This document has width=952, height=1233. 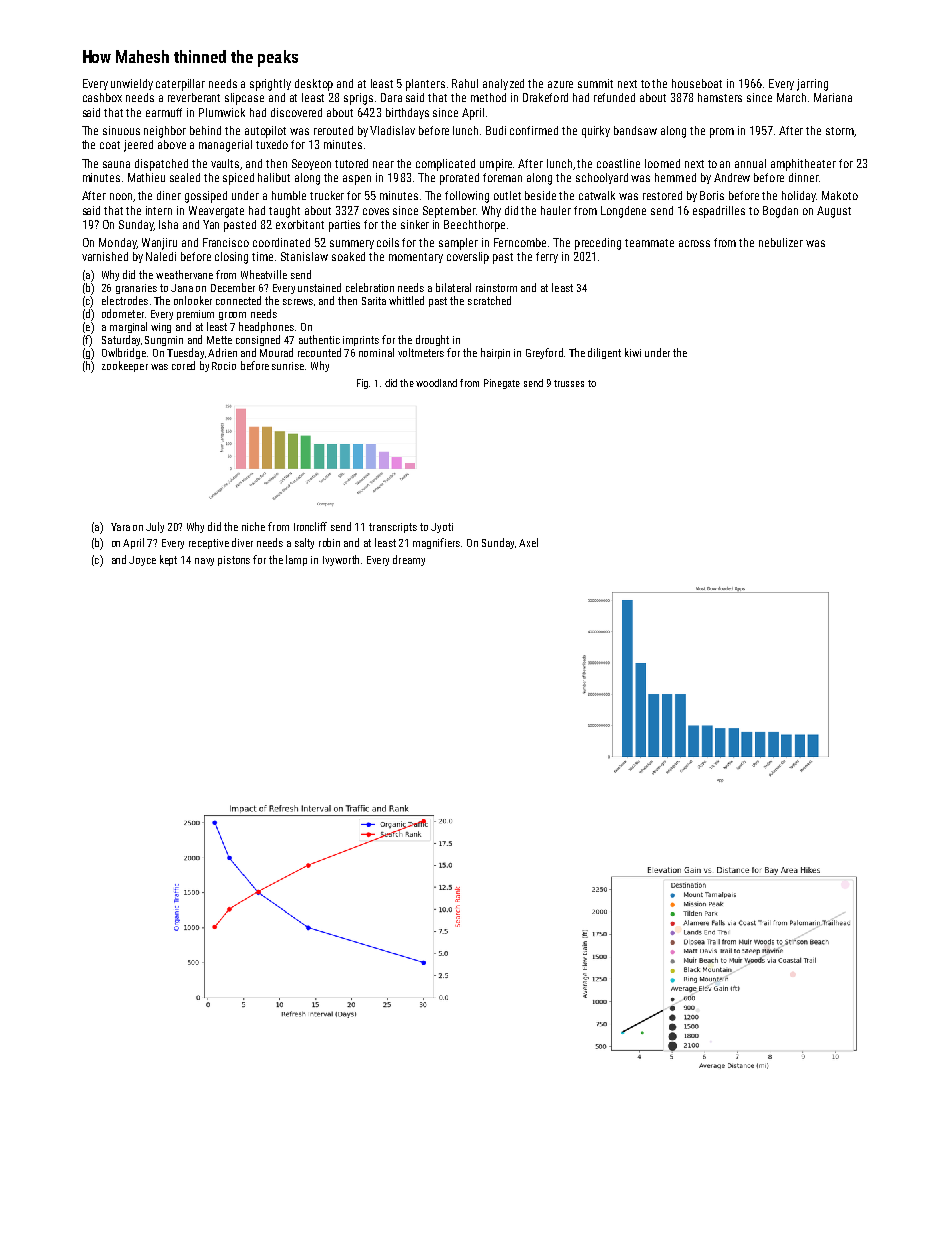 I want to click on weathervane, so click(x=184, y=274).
